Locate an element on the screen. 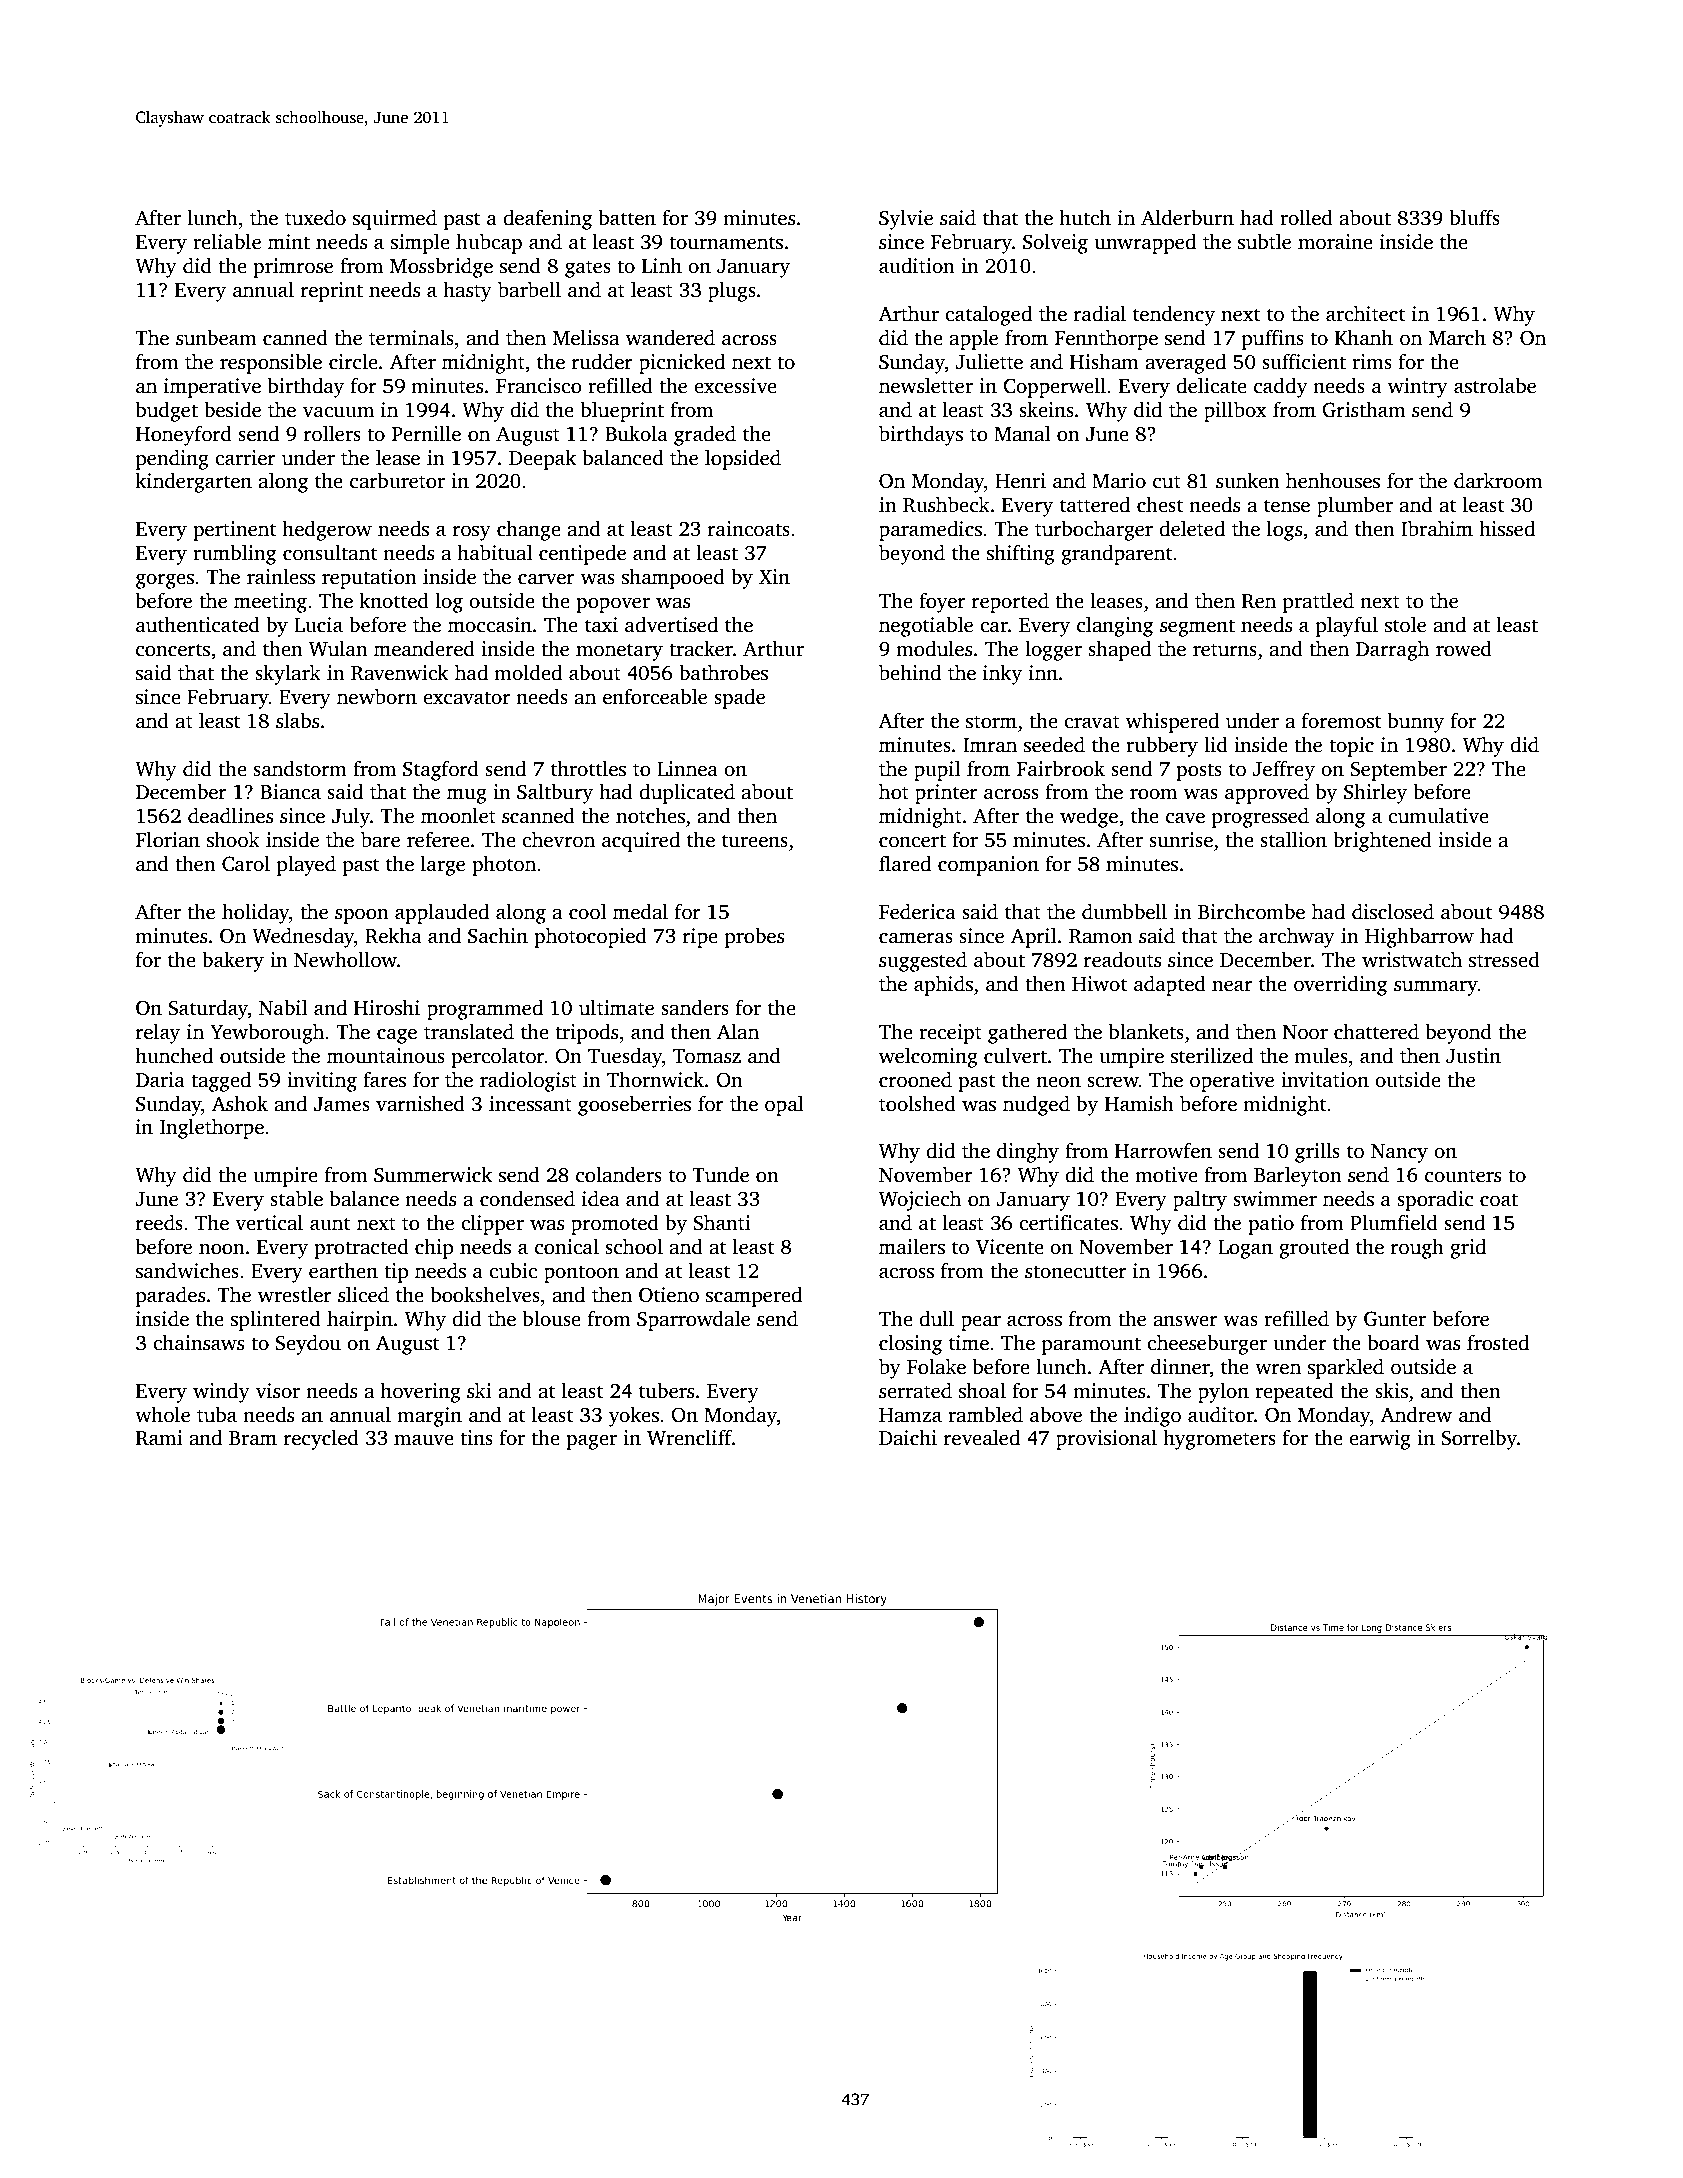  summary is located at coordinates (1436, 988).
